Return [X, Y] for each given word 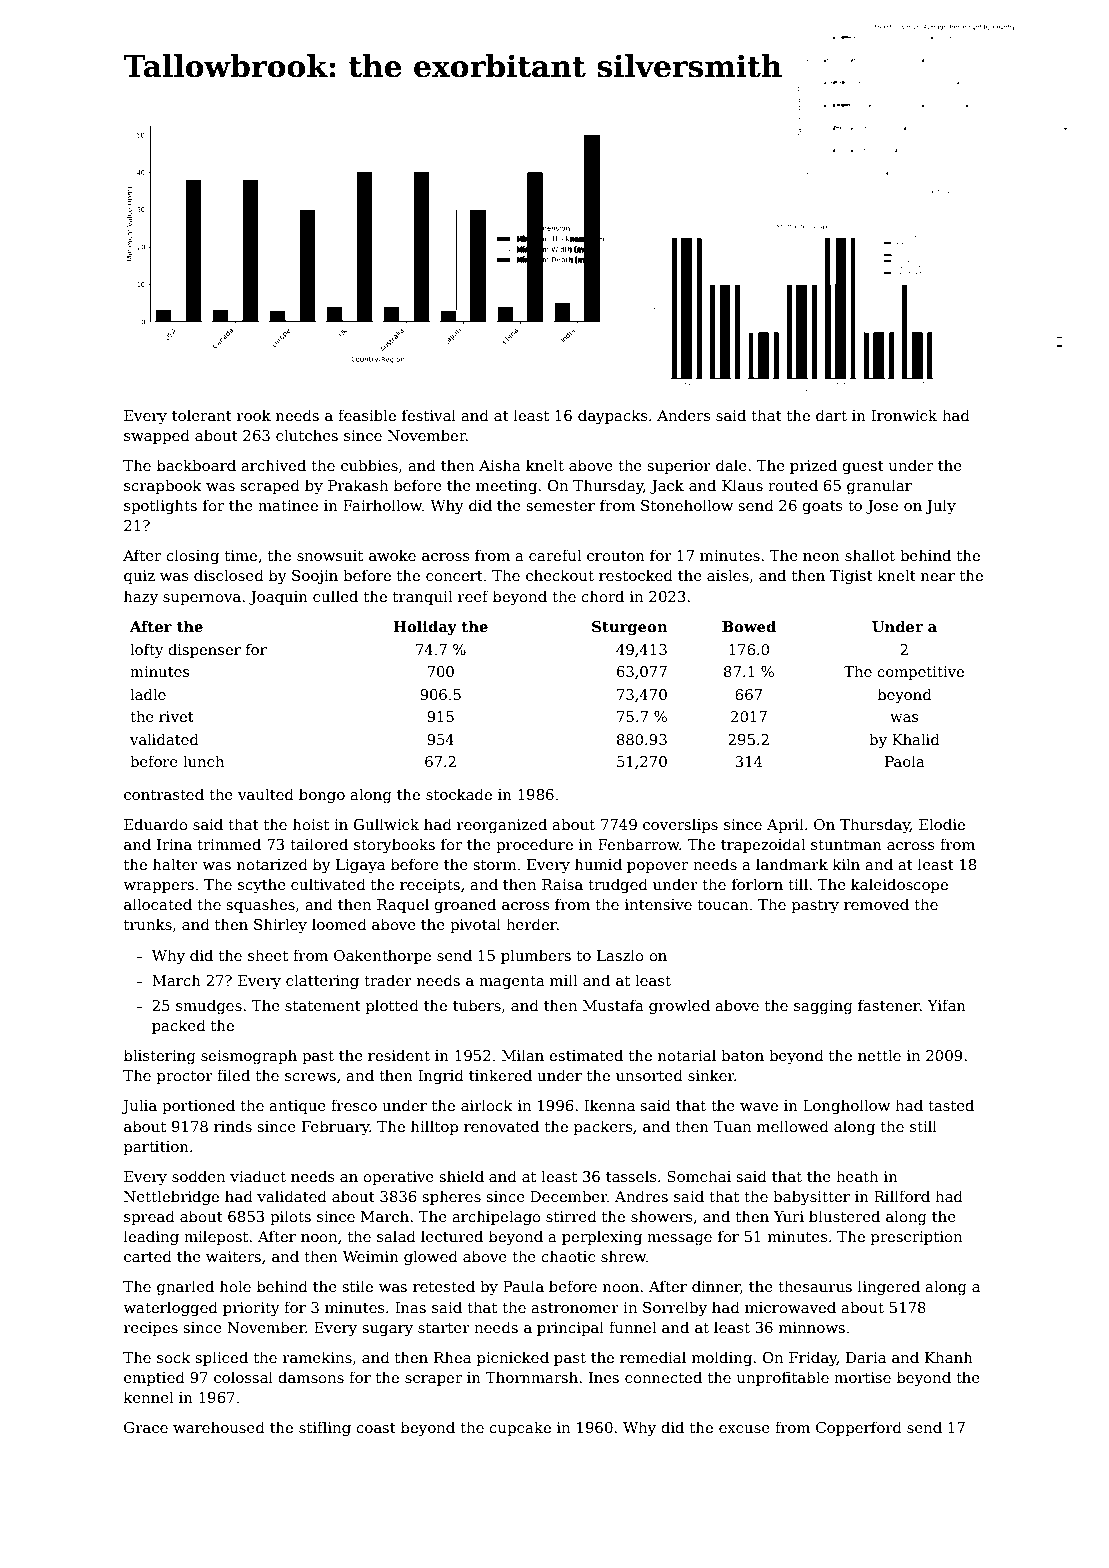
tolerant [202, 415]
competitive [920, 673]
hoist [311, 824]
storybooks [394, 845]
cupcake [520, 1428]
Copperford [859, 1428]
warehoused [219, 1427]
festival [429, 415]
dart [831, 415]
